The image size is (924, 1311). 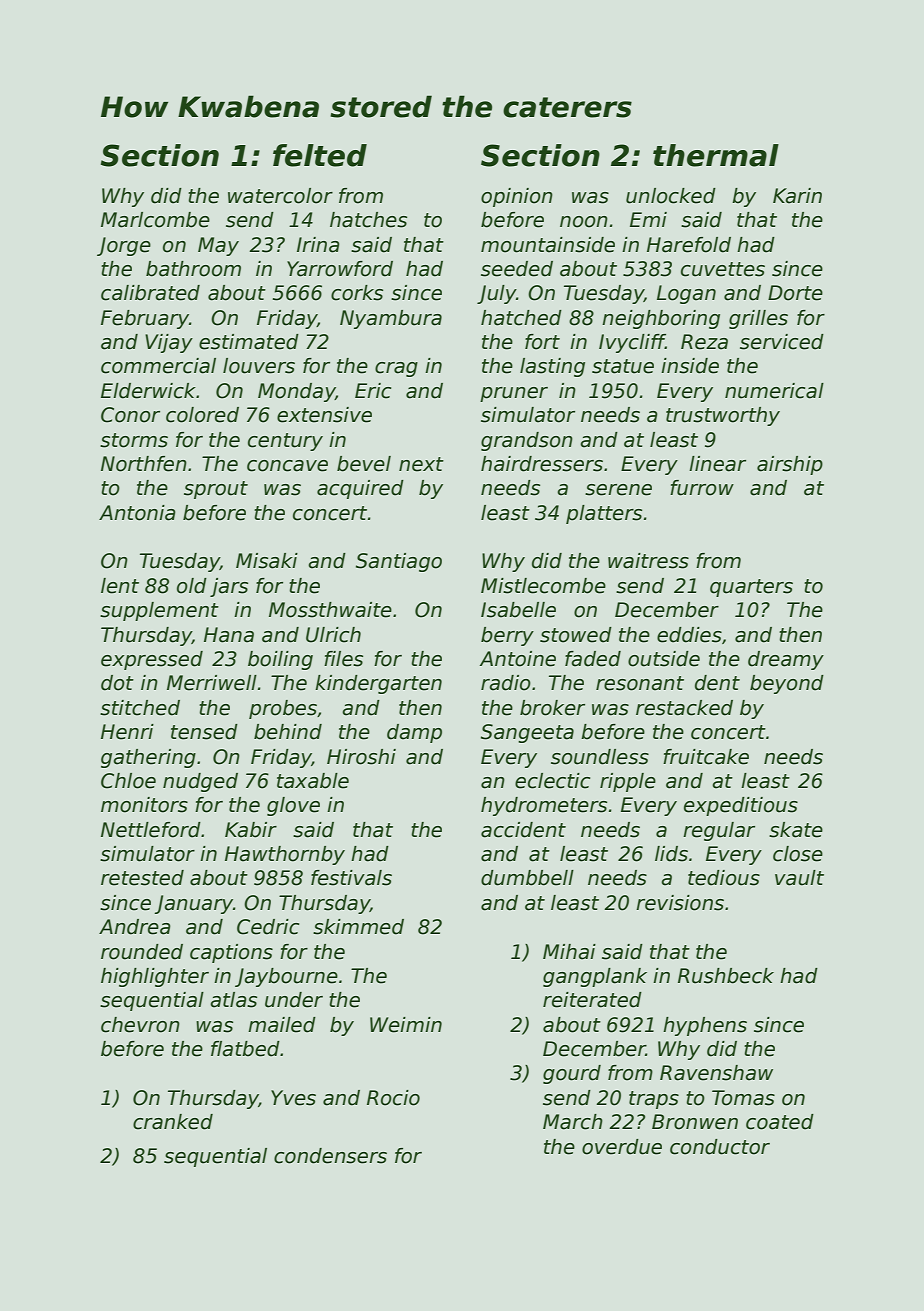 I want to click on cranked, so click(x=173, y=1122).
